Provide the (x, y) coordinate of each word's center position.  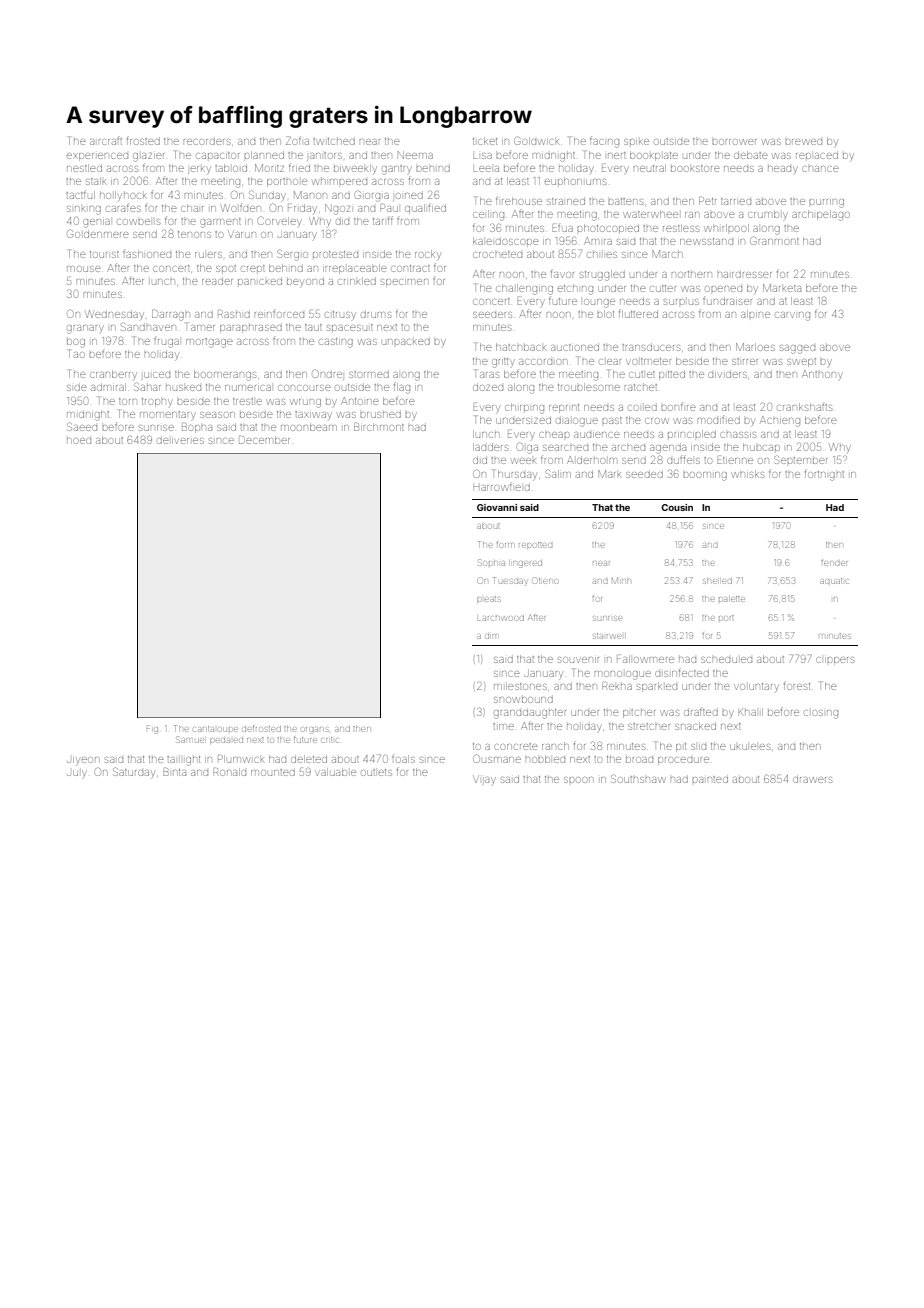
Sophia (491, 562)
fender (835, 563)
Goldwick (536, 140)
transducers (651, 347)
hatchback (521, 347)
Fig (152, 728)
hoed (79, 441)
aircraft (106, 141)
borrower (734, 142)
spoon (578, 780)
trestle (247, 401)
